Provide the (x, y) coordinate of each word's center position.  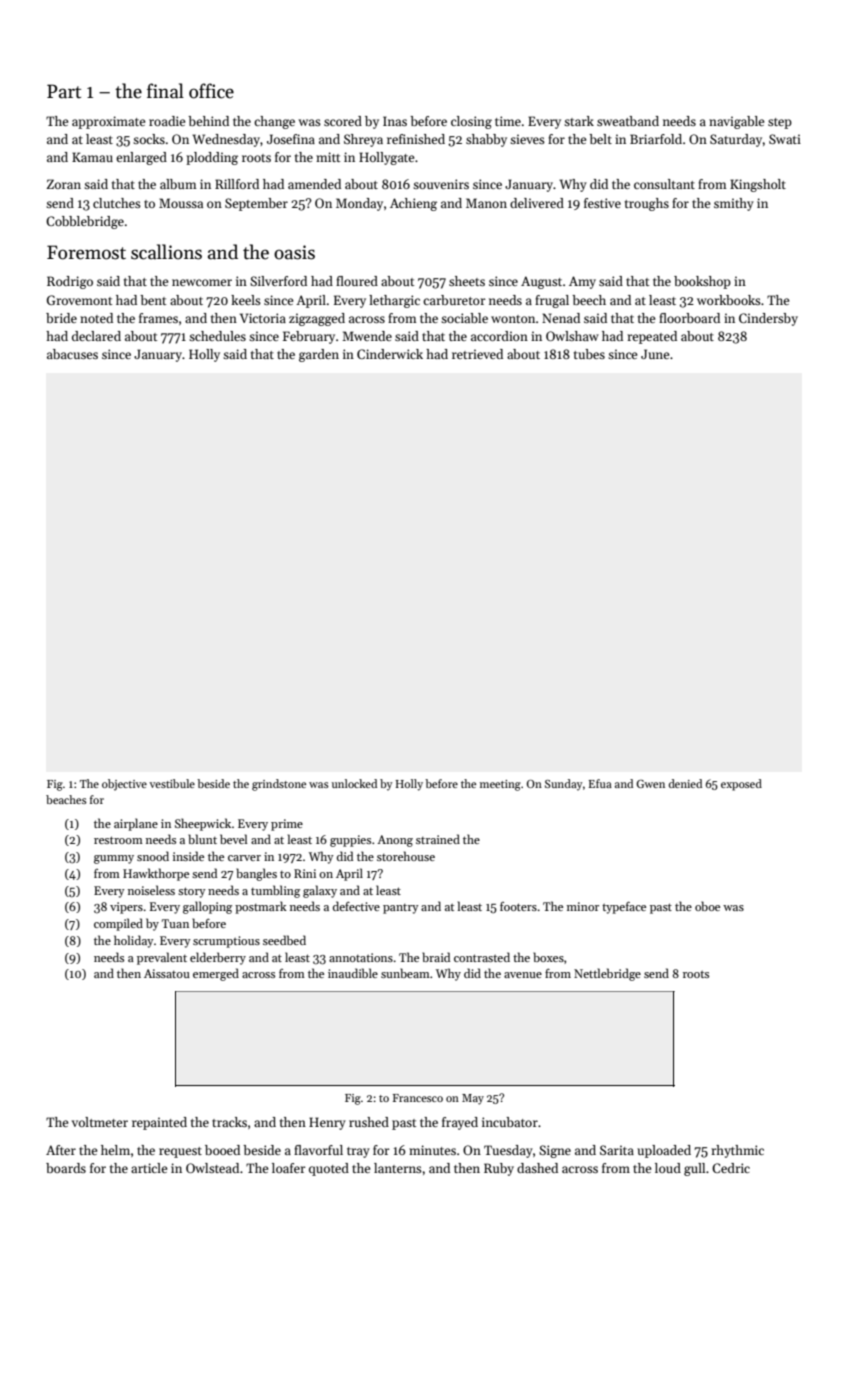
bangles (256, 874)
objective (124, 785)
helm (115, 1150)
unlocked (354, 783)
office (211, 91)
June (655, 354)
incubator (510, 1122)
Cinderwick (390, 354)
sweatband (628, 121)
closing (471, 122)
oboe (707, 906)
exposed (741, 785)
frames (158, 318)
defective (356, 906)
